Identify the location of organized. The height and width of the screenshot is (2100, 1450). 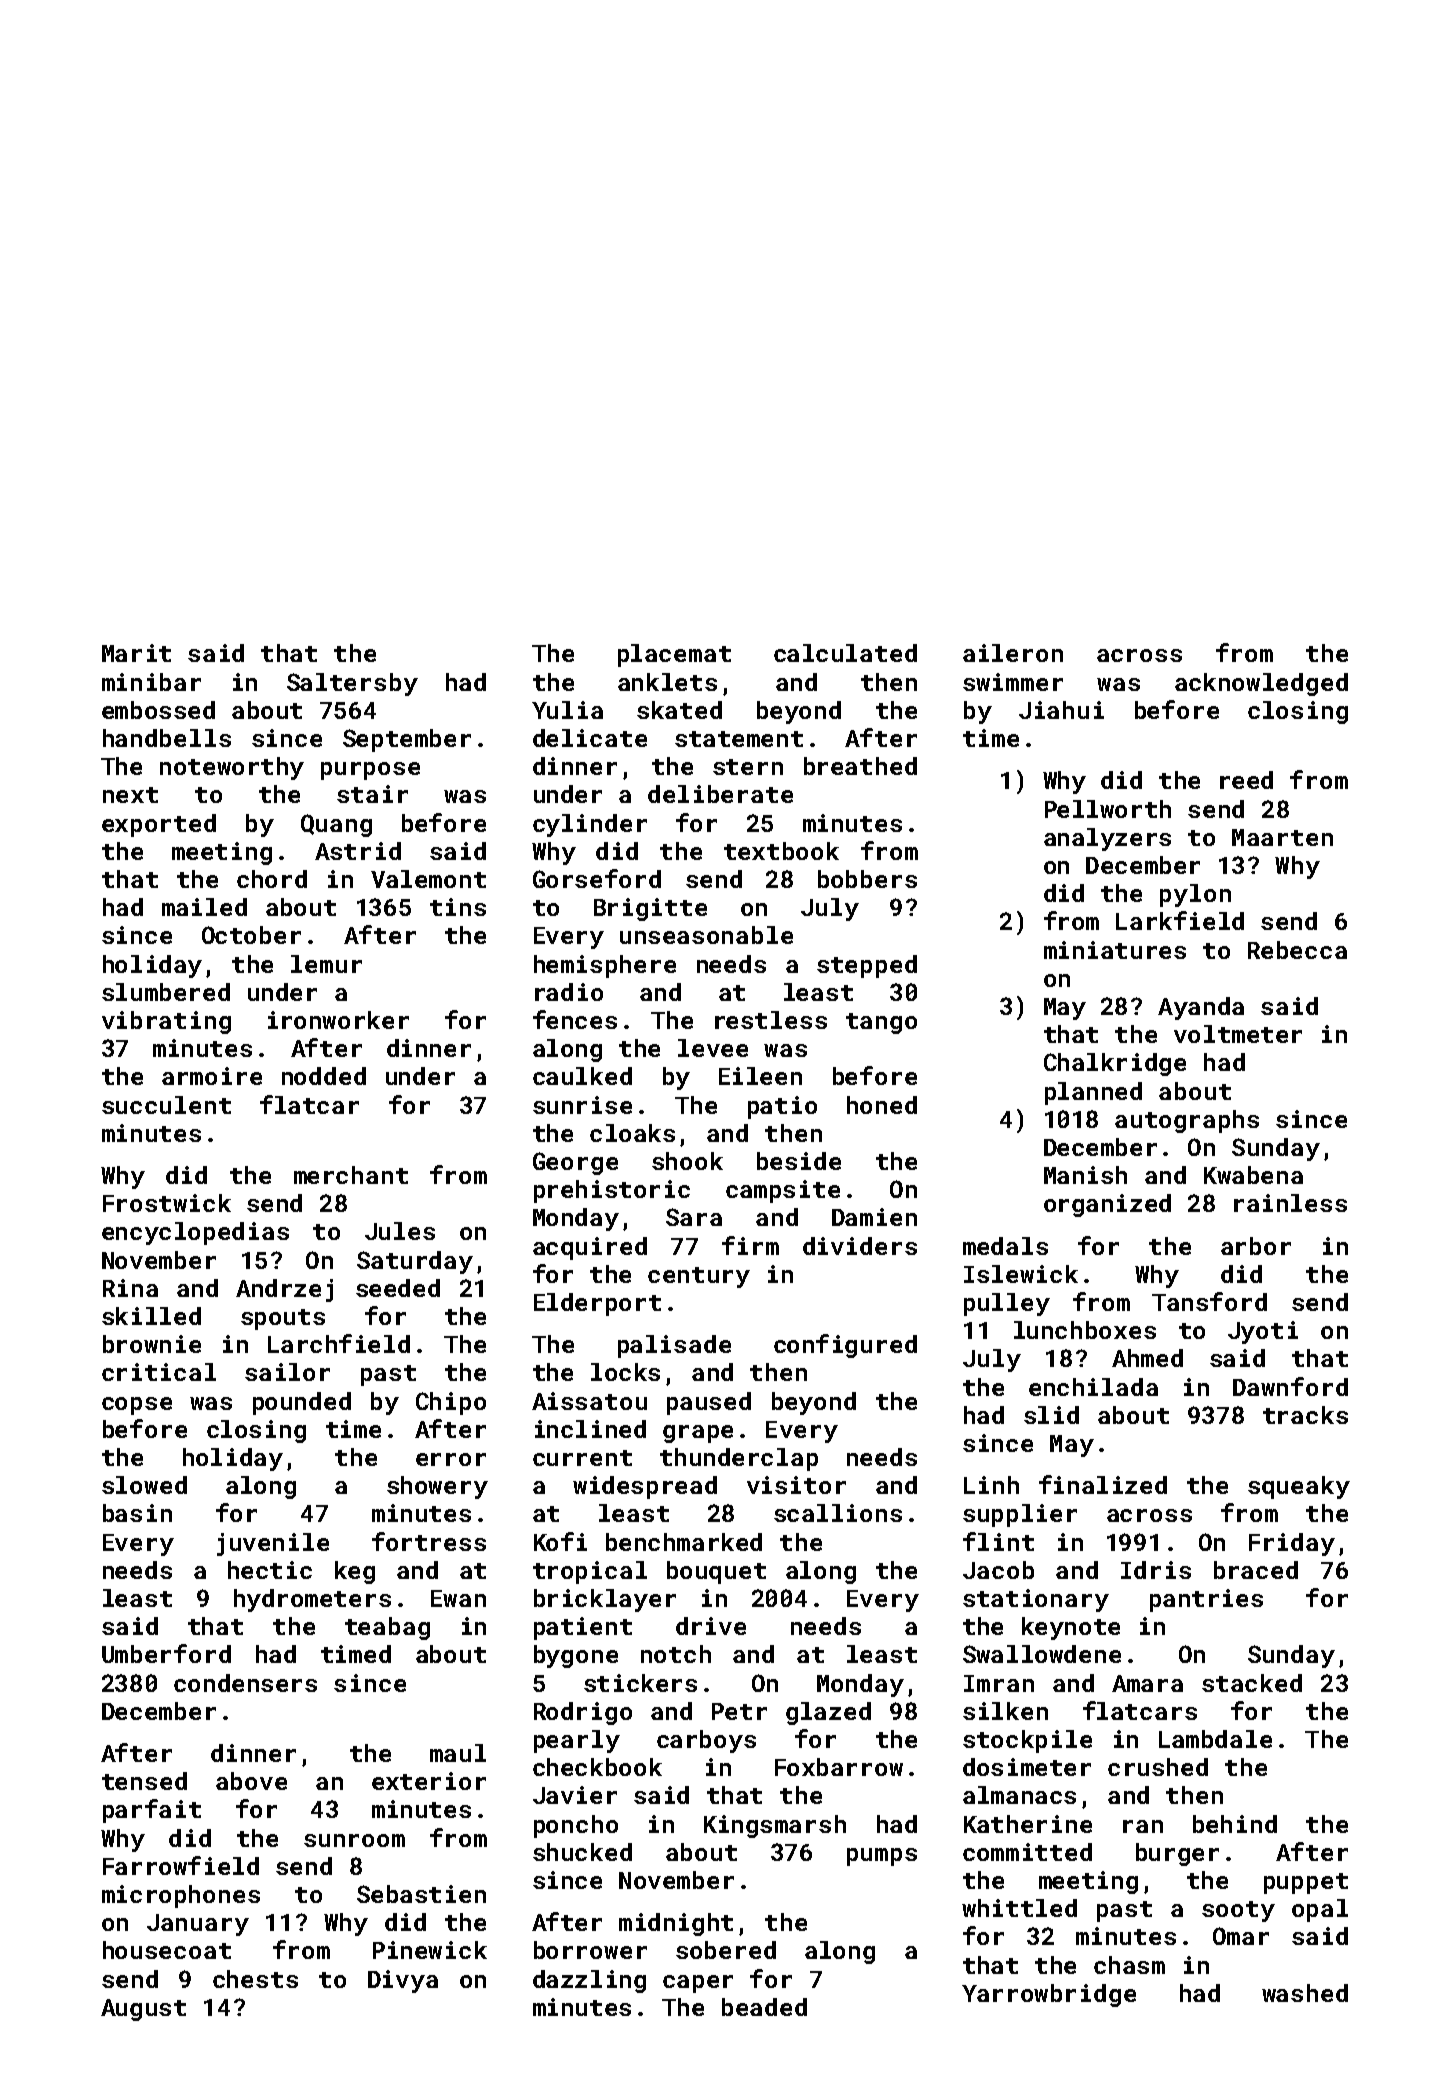
(1107, 1205).
